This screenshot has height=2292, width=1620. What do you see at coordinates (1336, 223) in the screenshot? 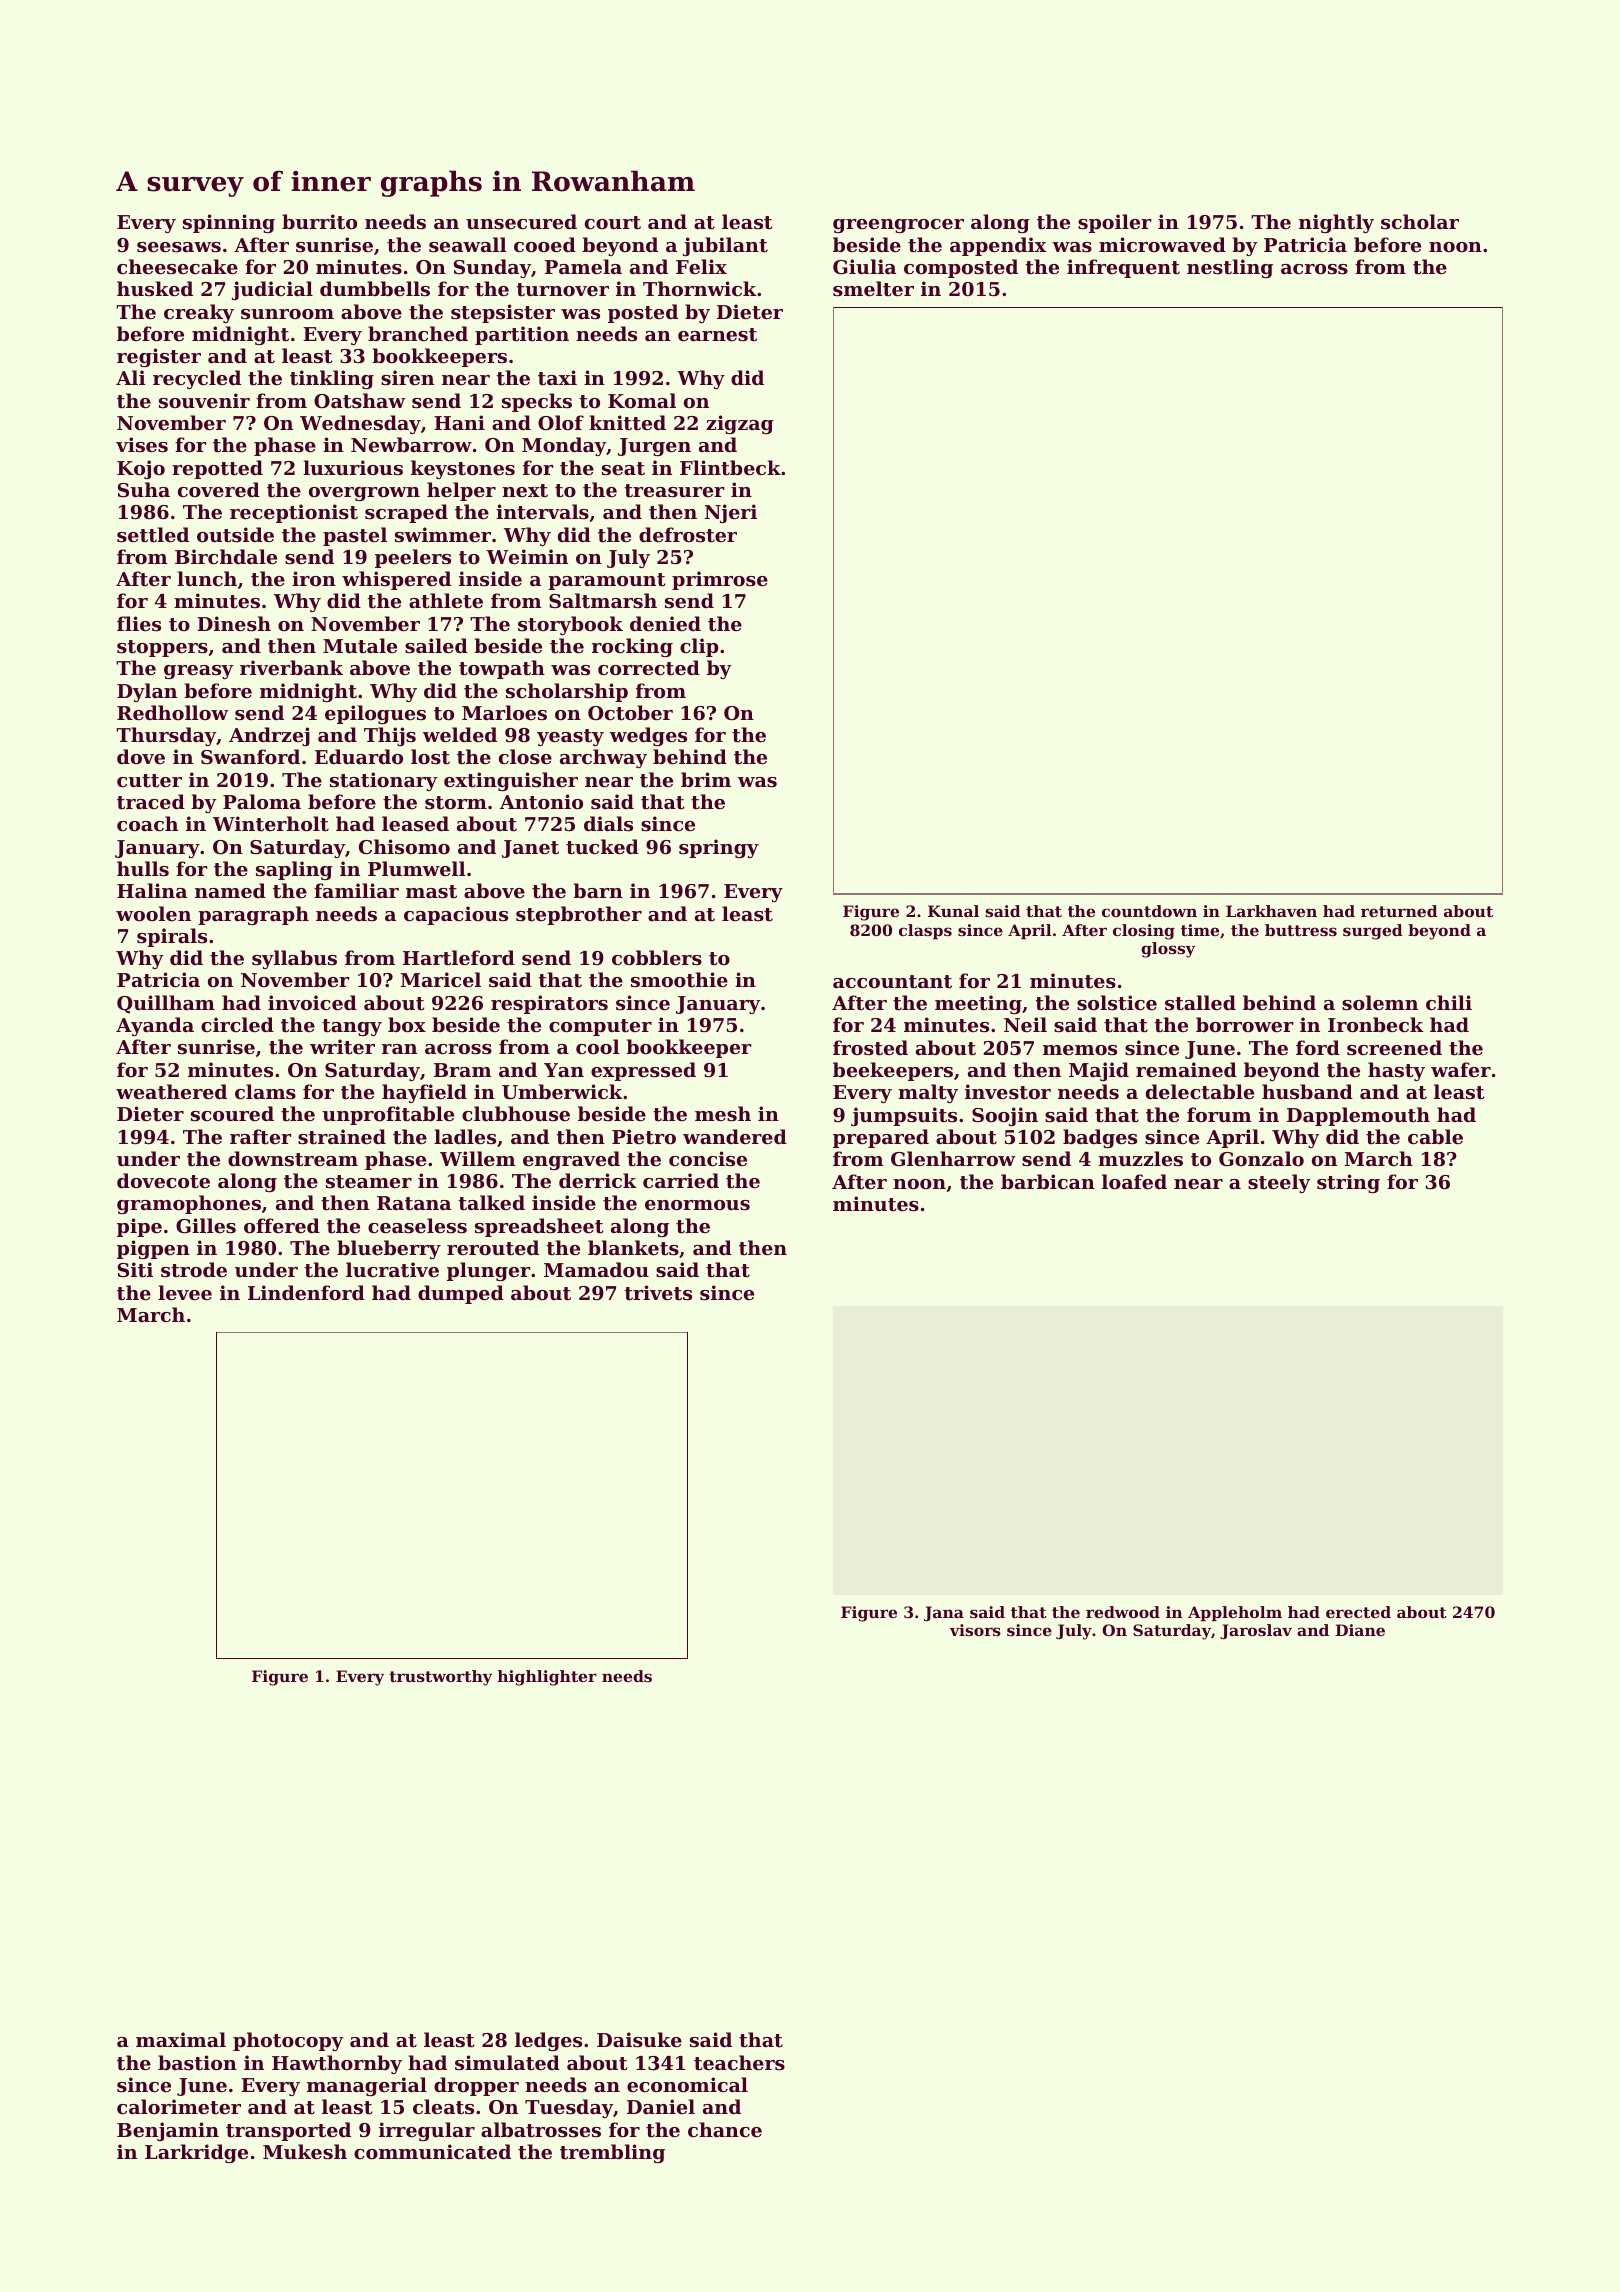
I see `nightly` at bounding box center [1336, 223].
